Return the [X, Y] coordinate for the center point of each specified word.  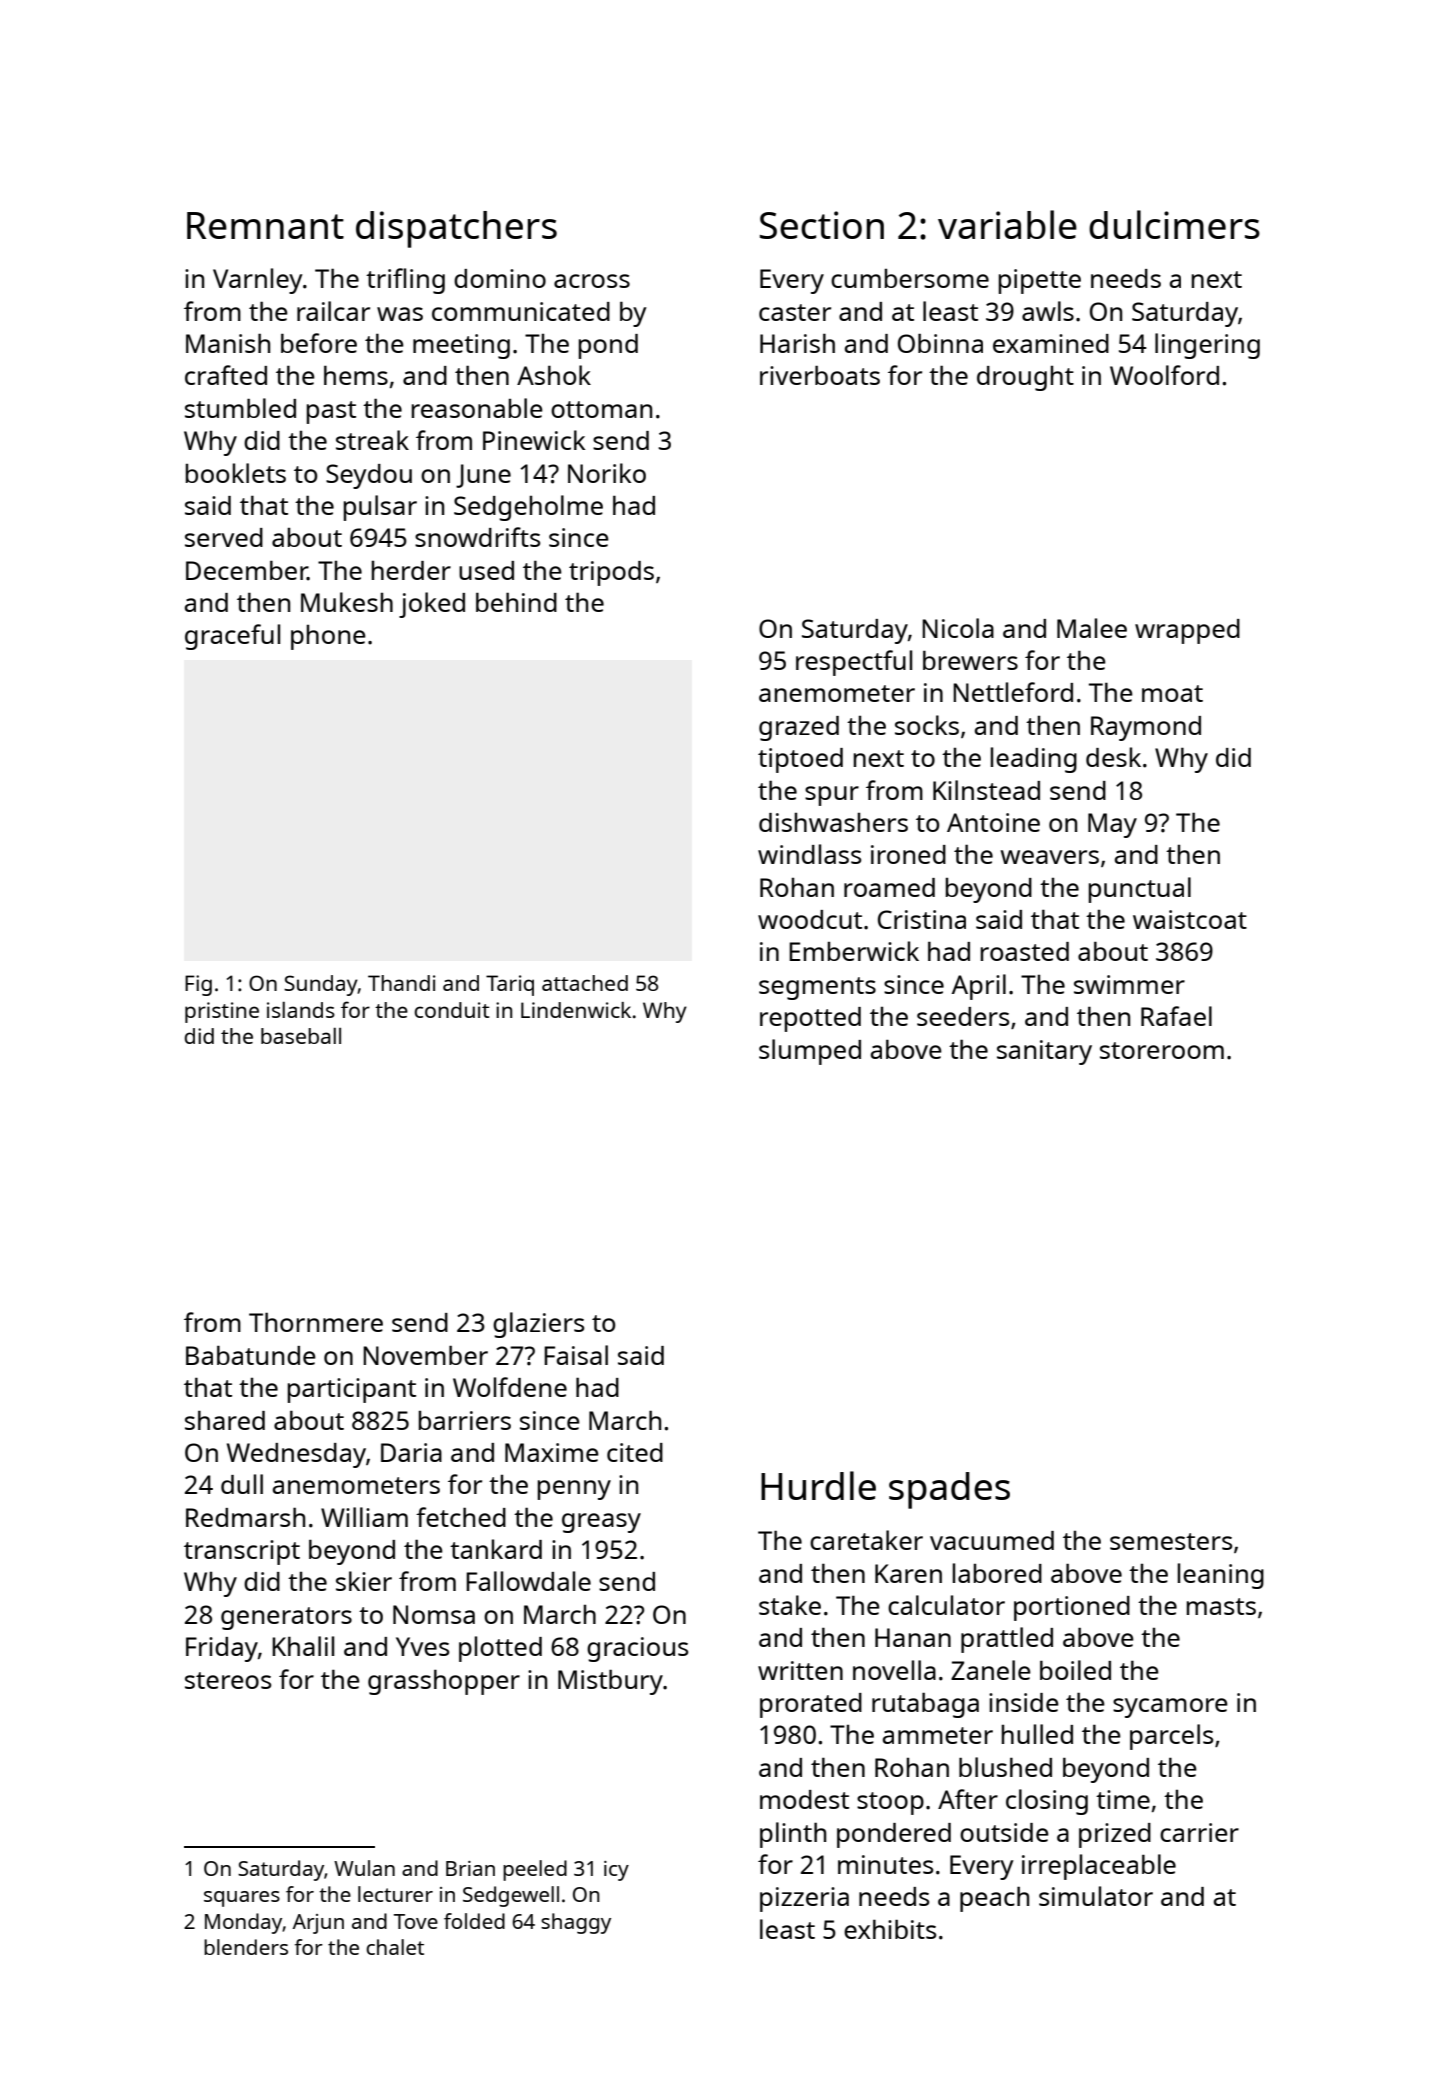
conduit [451, 1010]
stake [790, 1605]
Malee [1092, 628]
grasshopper [444, 1682]
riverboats [820, 375]
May [1112, 825]
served [224, 537]
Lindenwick [576, 1010]
